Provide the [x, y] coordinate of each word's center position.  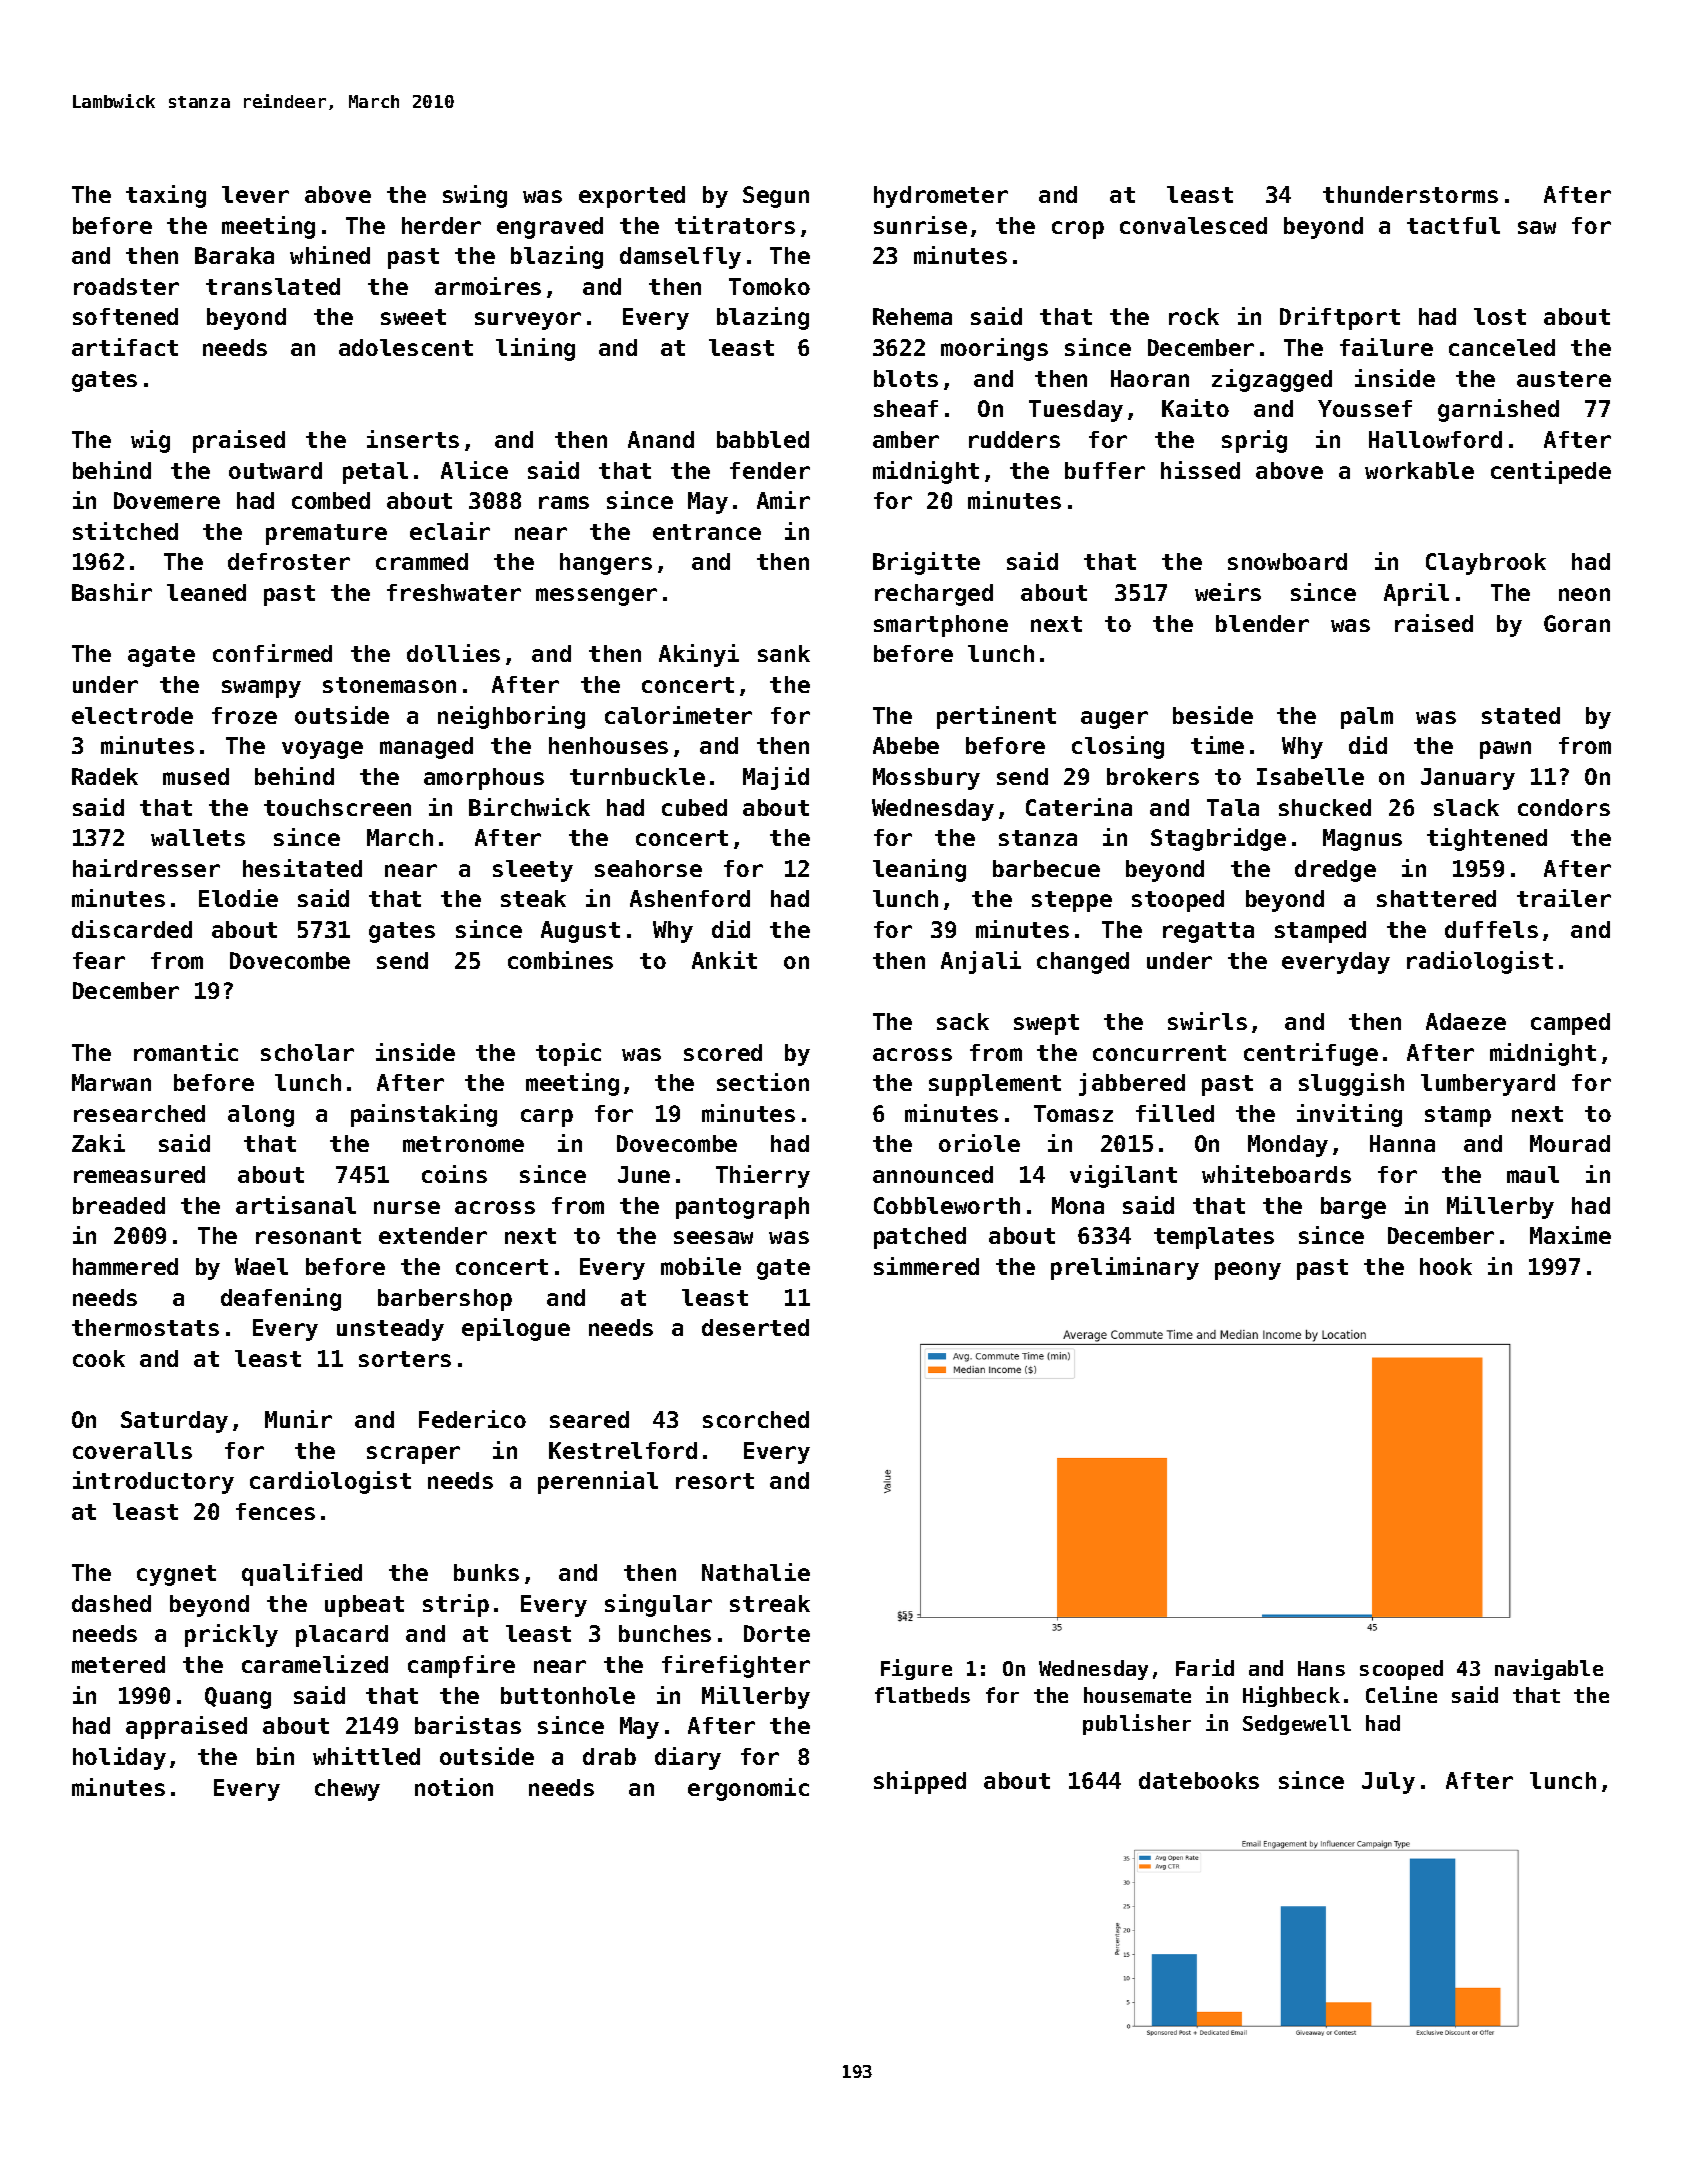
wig [150, 441]
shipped [920, 1782]
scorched [756, 1419]
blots [906, 378]
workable [1419, 470]
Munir [298, 1419]
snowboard [1287, 561]
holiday [119, 1758]
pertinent [996, 717]
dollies [453, 653]
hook [1446, 1266]
